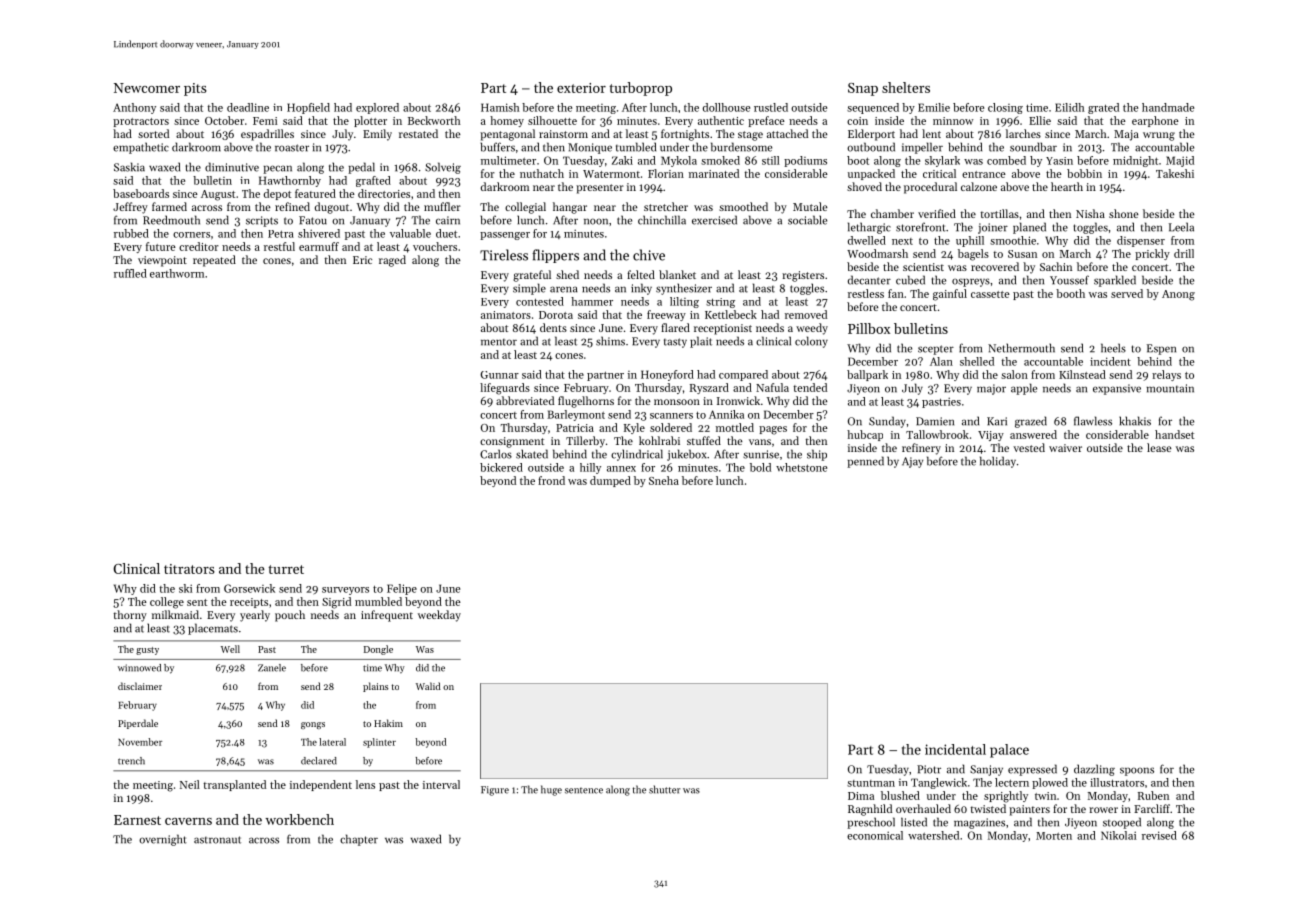 This screenshot has height=924, width=1308. I want to click on hilly, so click(590, 468).
